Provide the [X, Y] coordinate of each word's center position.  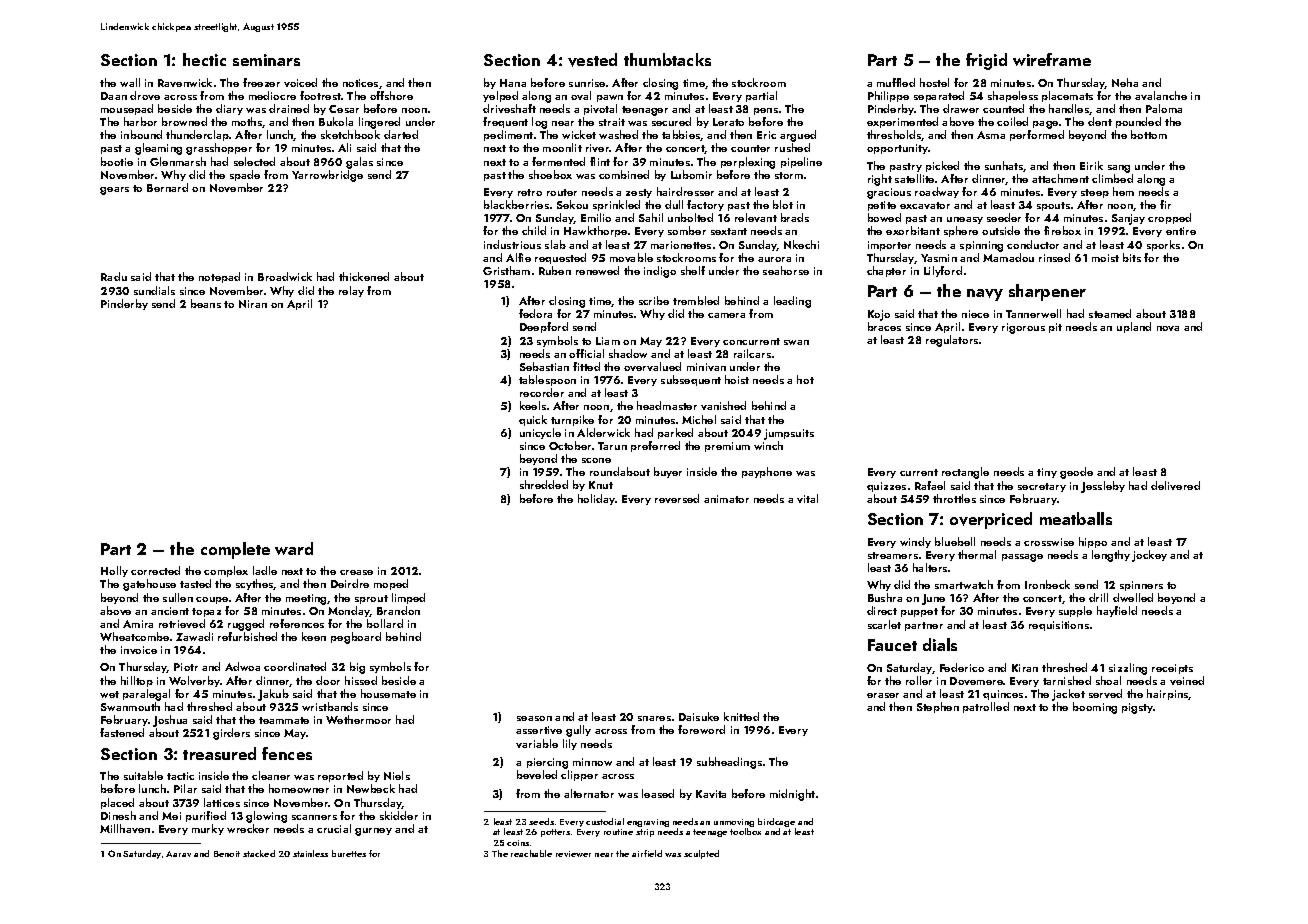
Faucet [892, 645]
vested [592, 60]
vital [807, 498]
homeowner [299, 788]
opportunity [897, 149]
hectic [204, 59]
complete [235, 550]
